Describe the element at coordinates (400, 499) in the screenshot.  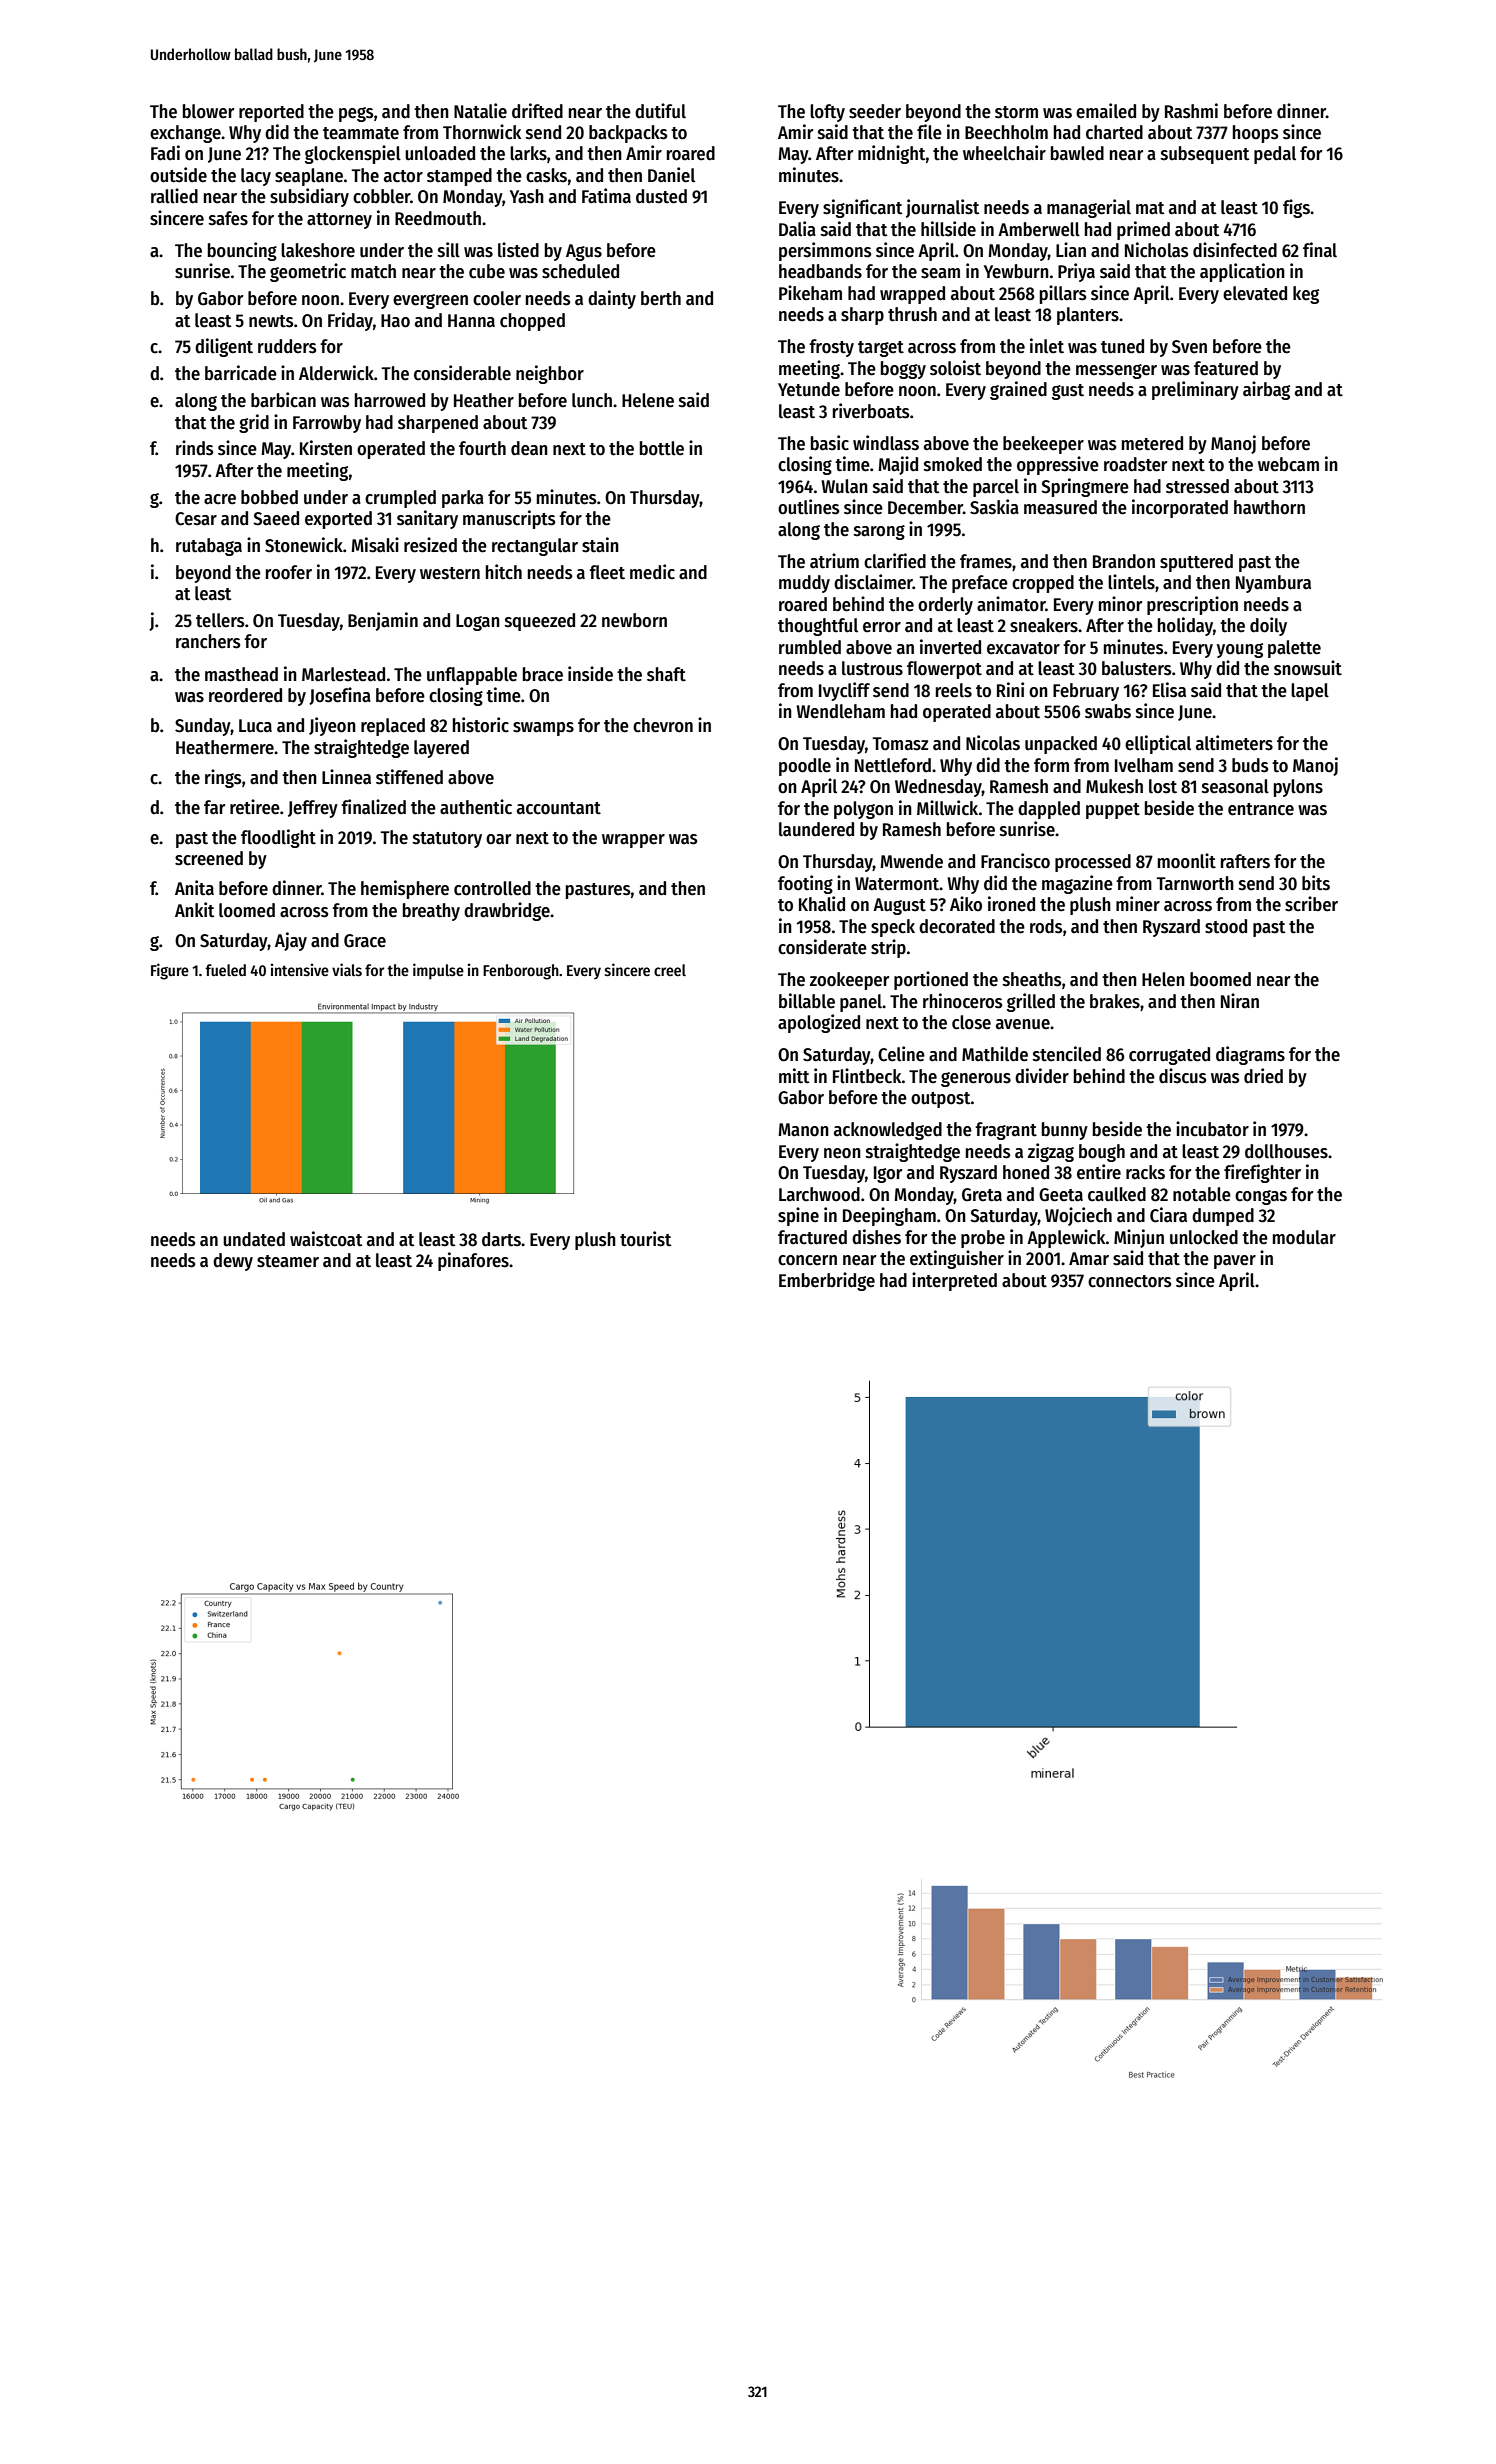
I see `crumpled` at that location.
